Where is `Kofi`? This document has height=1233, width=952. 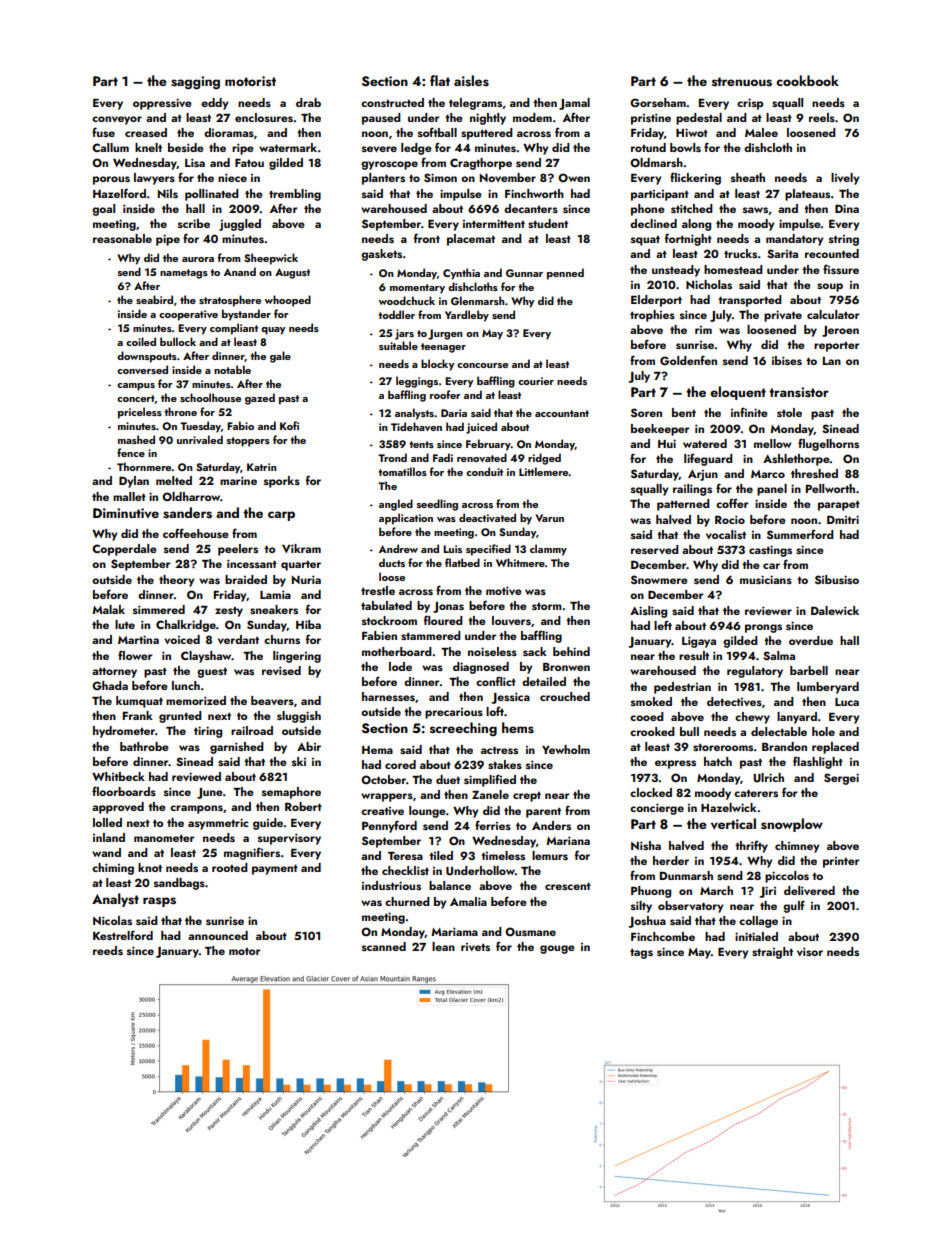
Kofi is located at coordinates (289, 425).
